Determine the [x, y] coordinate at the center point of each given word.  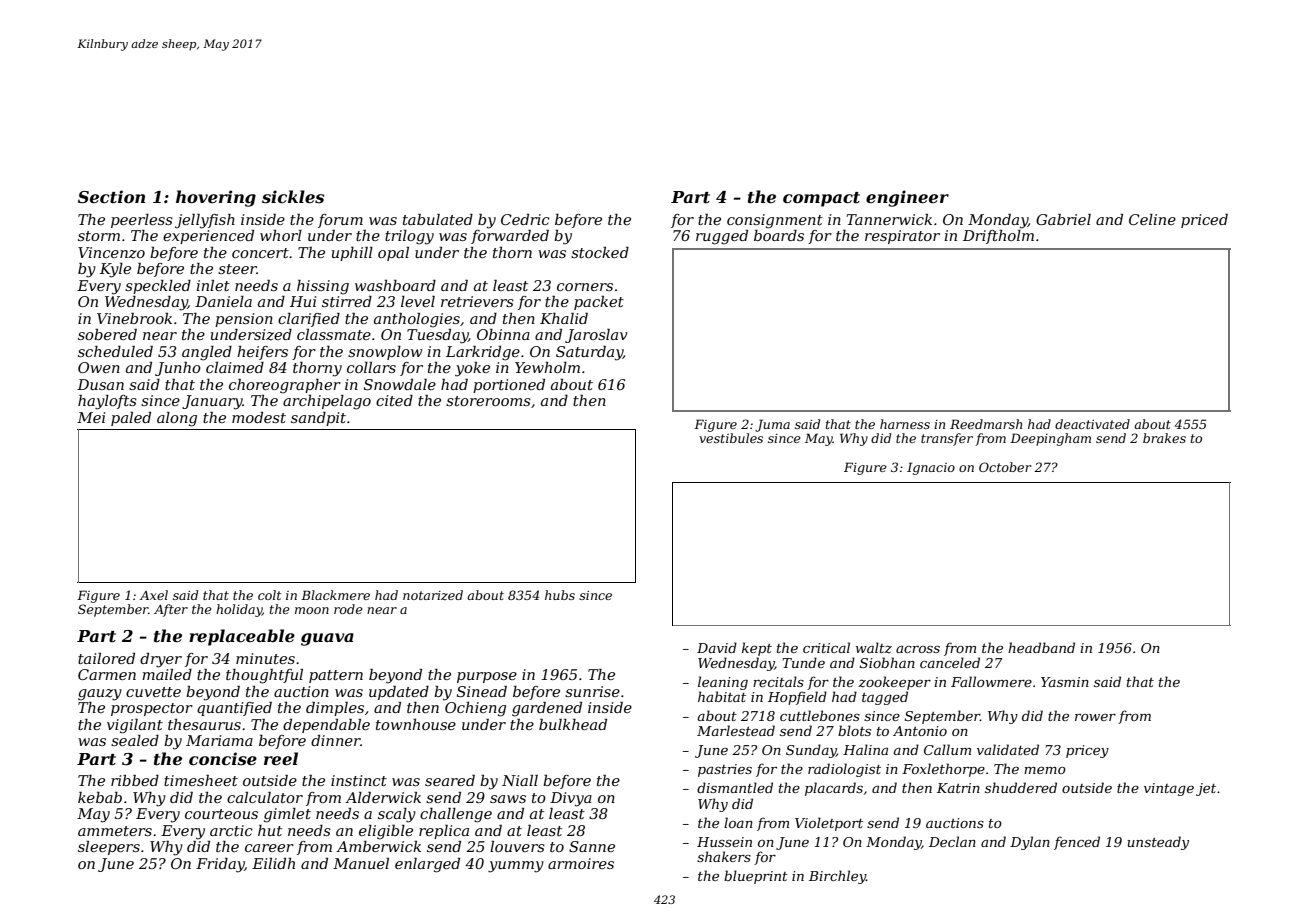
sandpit [318, 419]
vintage [1169, 789]
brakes [1164, 438]
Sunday [811, 751]
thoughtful [264, 676]
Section [111, 196]
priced [1204, 221]
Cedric [525, 219]
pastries [725, 770]
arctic [231, 830]
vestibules [731, 438]
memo [1045, 770]
